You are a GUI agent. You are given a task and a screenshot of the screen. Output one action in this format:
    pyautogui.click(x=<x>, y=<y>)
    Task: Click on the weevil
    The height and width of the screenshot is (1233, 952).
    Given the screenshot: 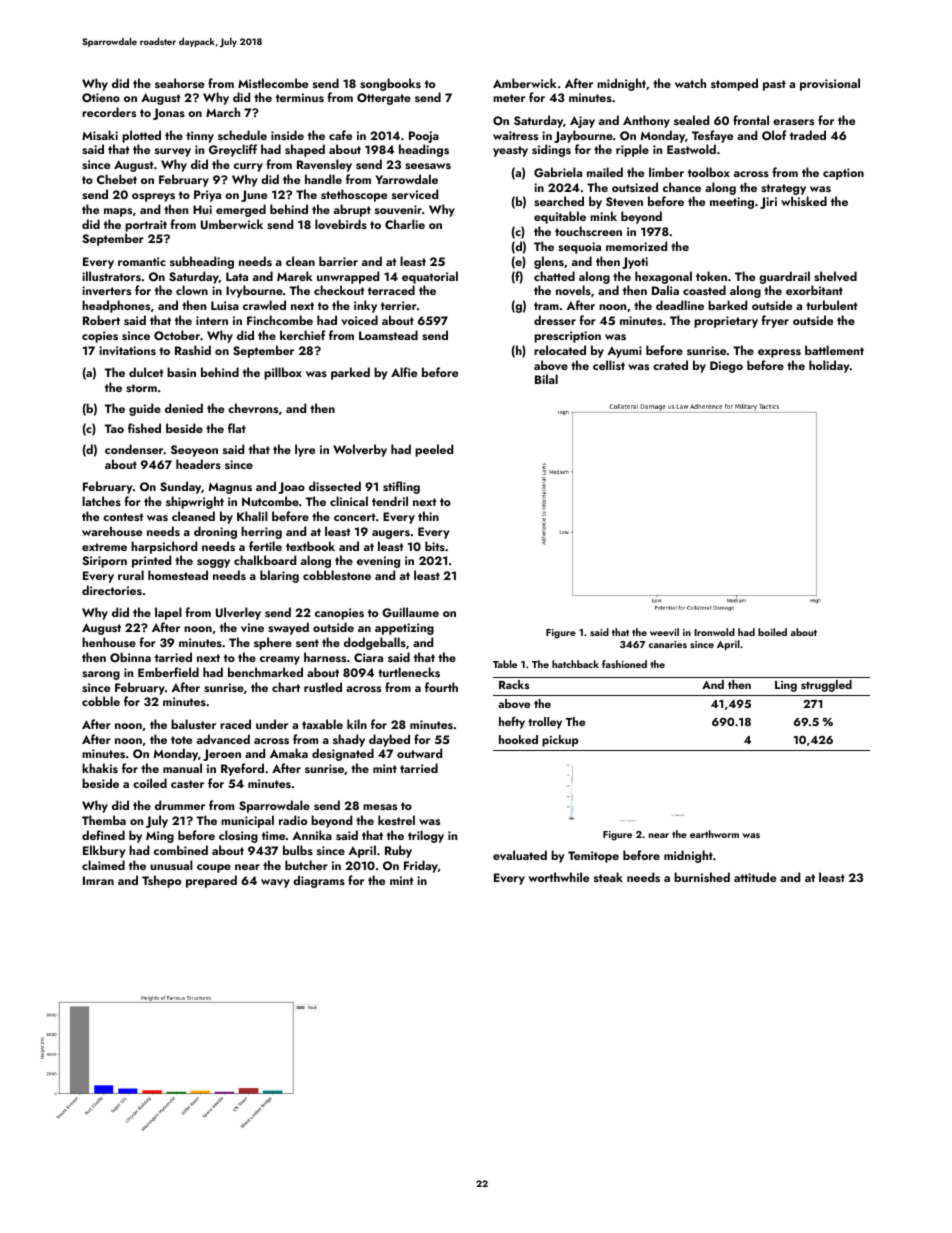 What is the action you would take?
    pyautogui.click(x=664, y=632)
